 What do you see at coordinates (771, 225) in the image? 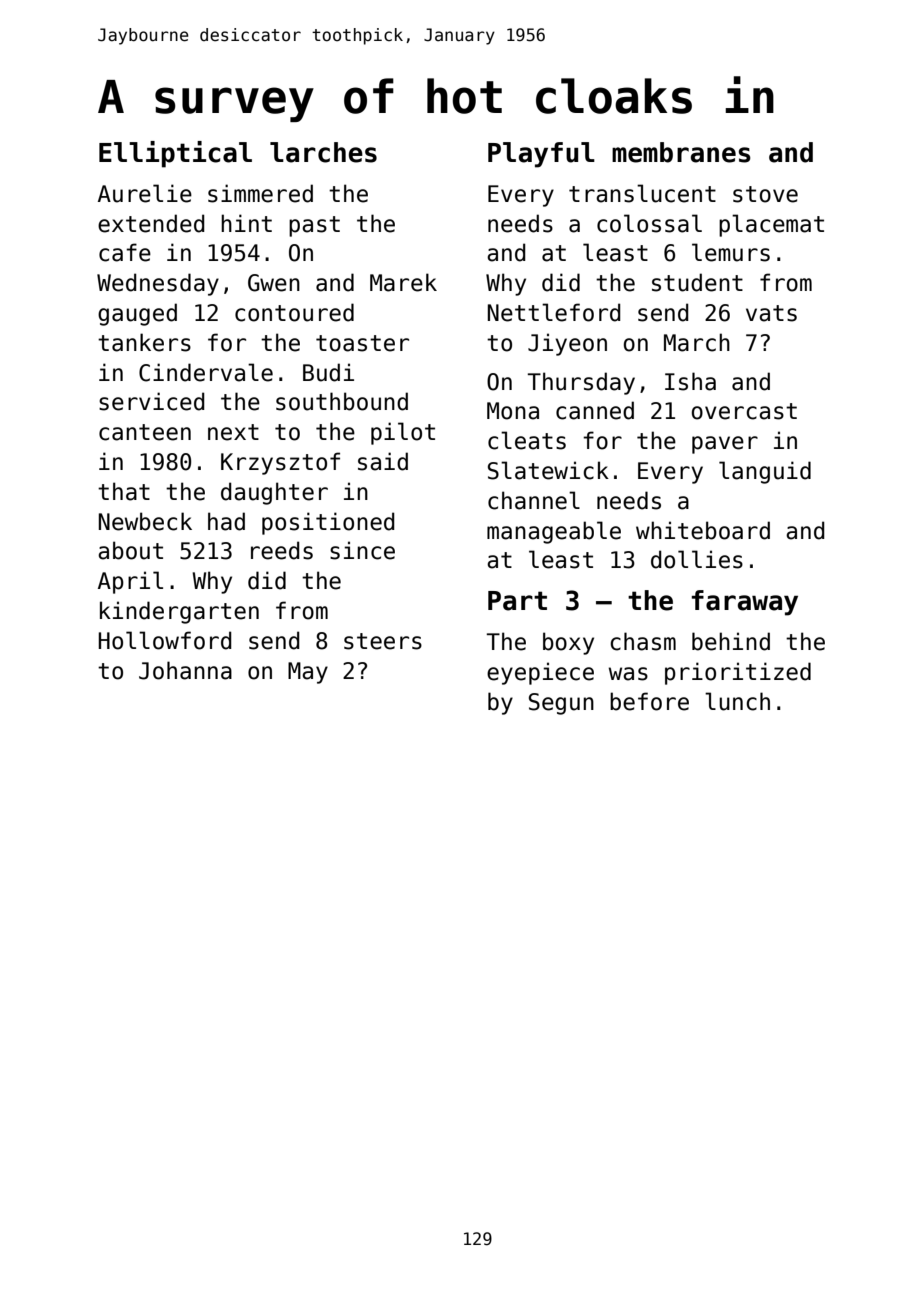
I see `placemat` at bounding box center [771, 225].
